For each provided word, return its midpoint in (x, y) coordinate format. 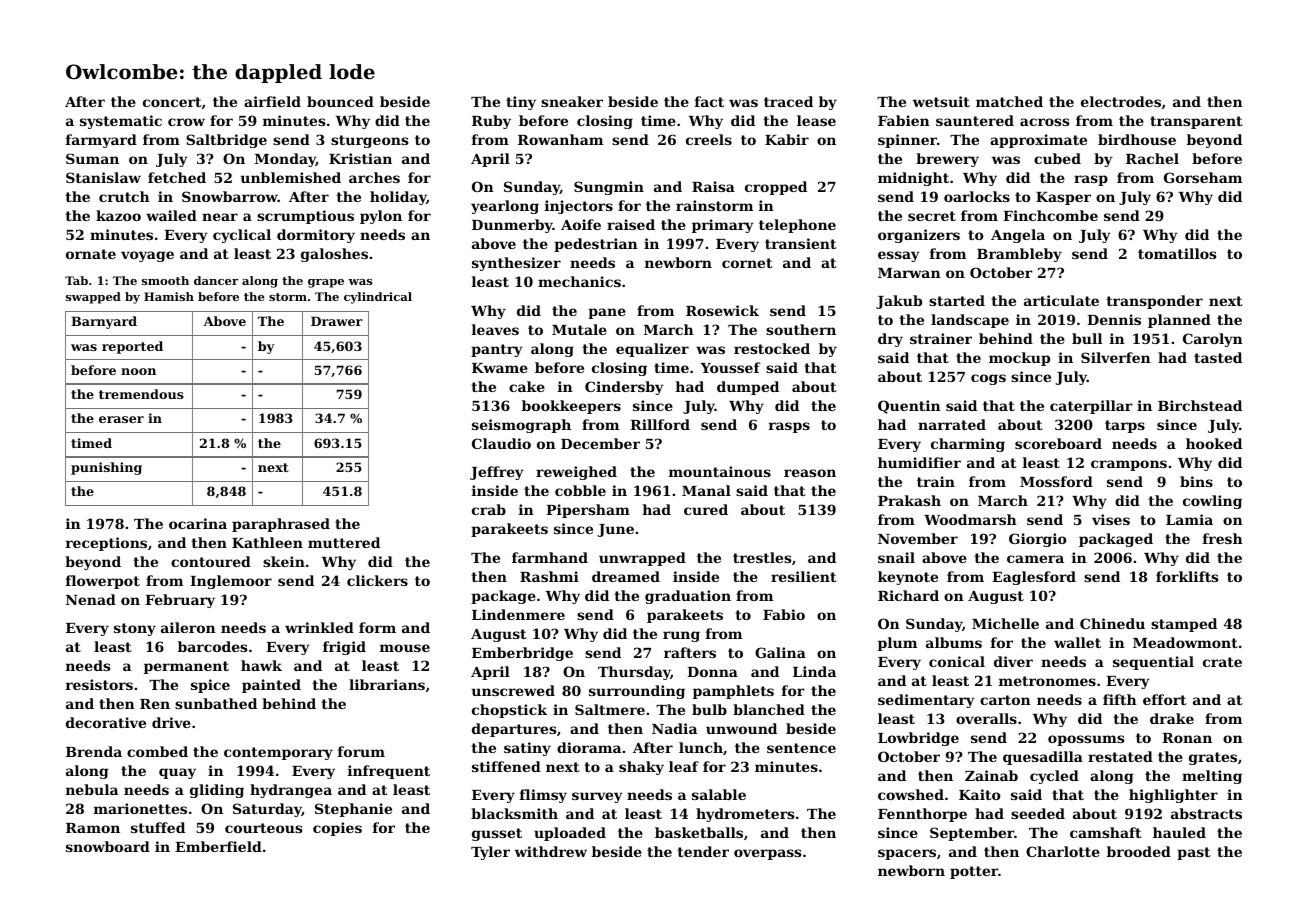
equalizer (652, 350)
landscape (970, 321)
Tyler (490, 853)
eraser (121, 419)
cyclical (242, 236)
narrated (952, 424)
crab (489, 509)
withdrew (551, 851)
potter (974, 872)
